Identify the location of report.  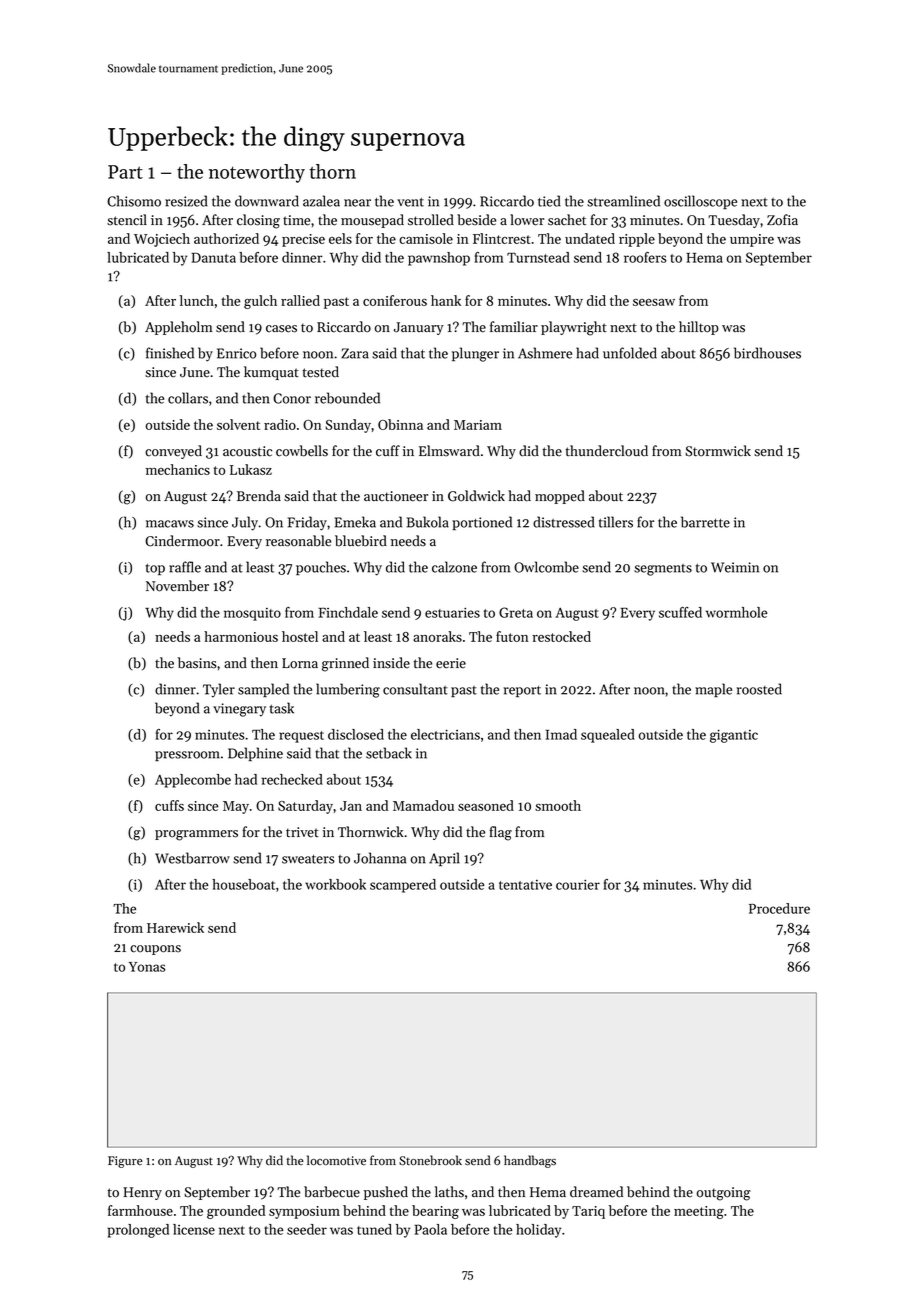
(522, 691).
